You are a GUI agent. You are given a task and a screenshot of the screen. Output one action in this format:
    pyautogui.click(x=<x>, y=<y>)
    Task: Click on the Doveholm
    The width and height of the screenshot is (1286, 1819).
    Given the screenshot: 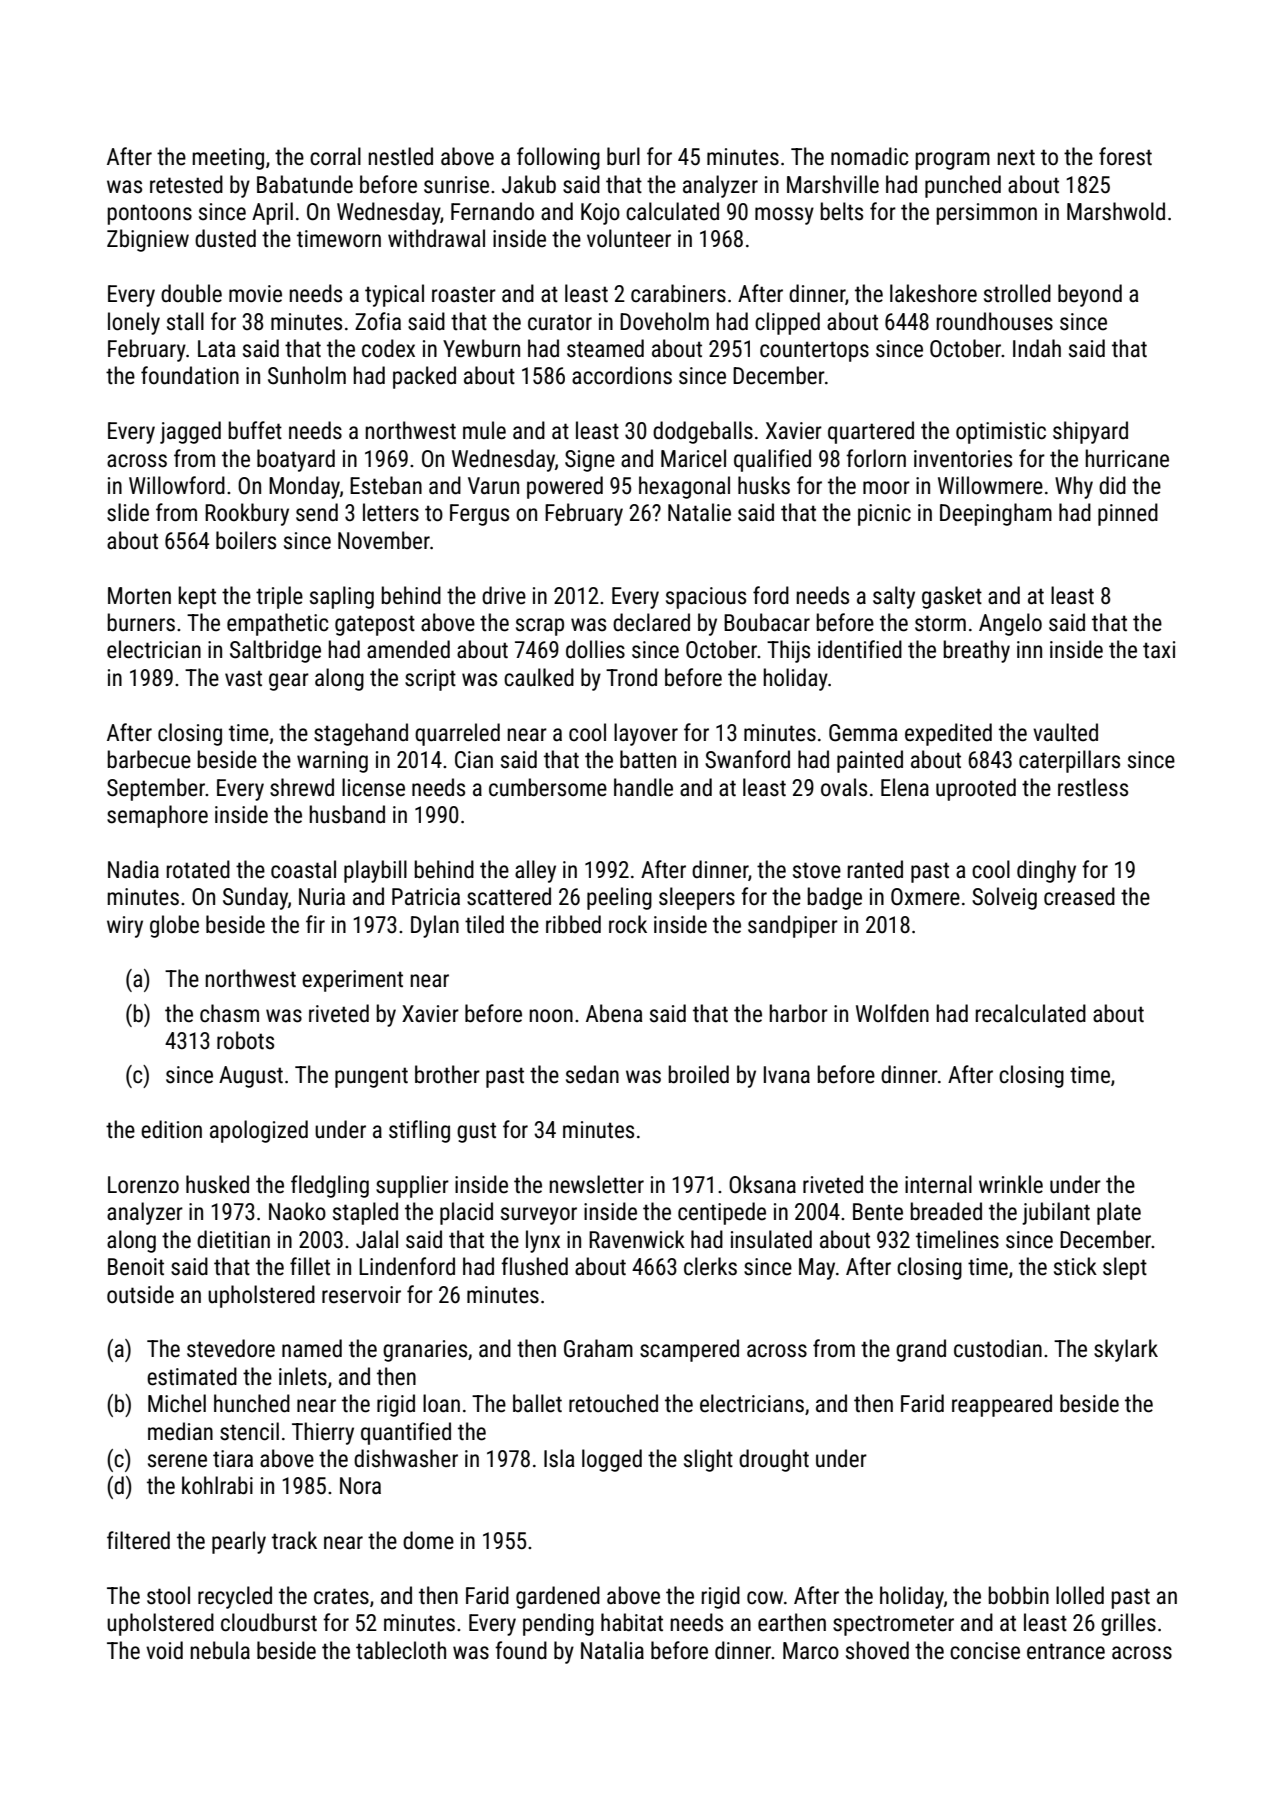 What is the action you would take?
    pyautogui.click(x=664, y=321)
